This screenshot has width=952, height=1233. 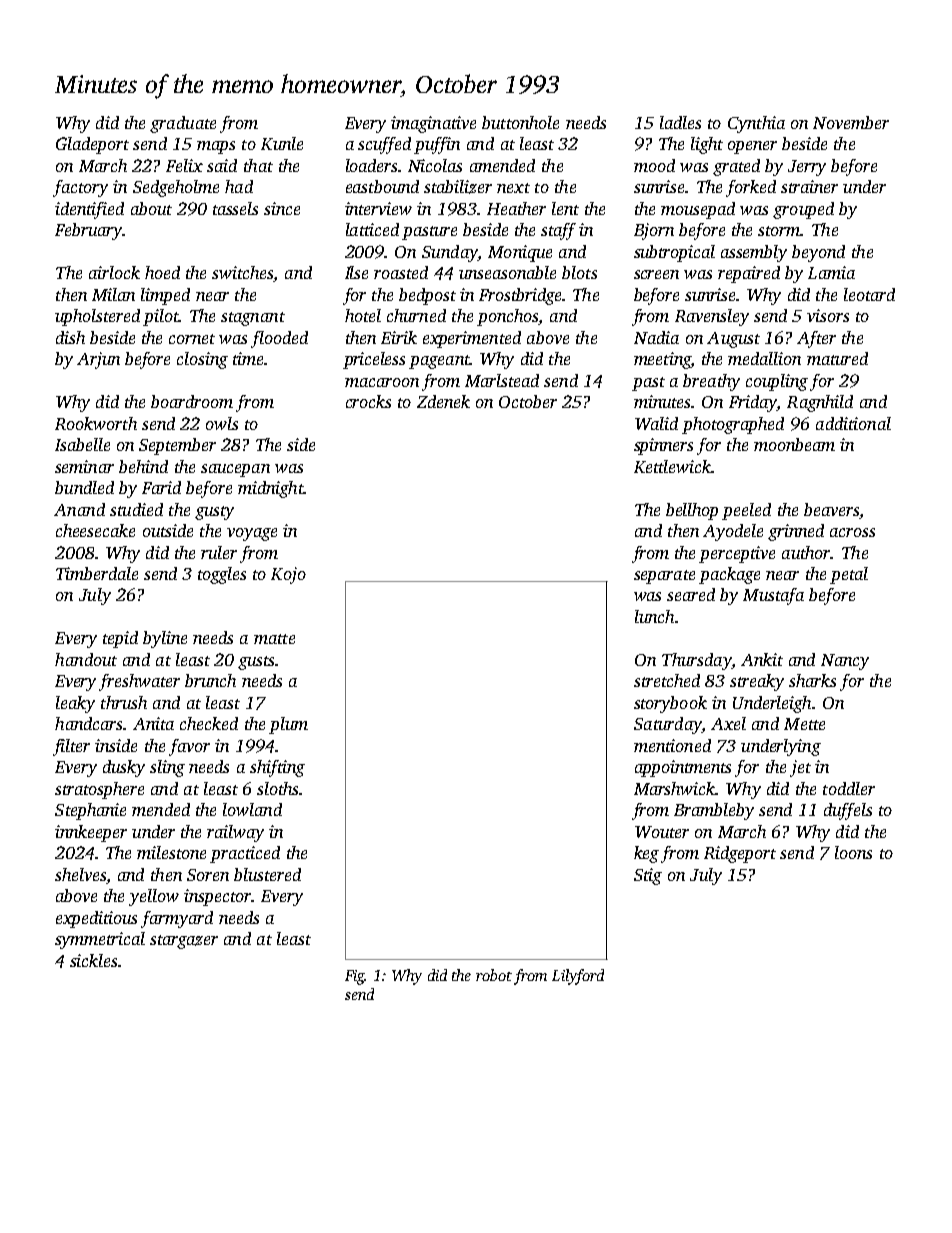 What do you see at coordinates (662, 360) in the screenshot?
I see `meeting` at bounding box center [662, 360].
